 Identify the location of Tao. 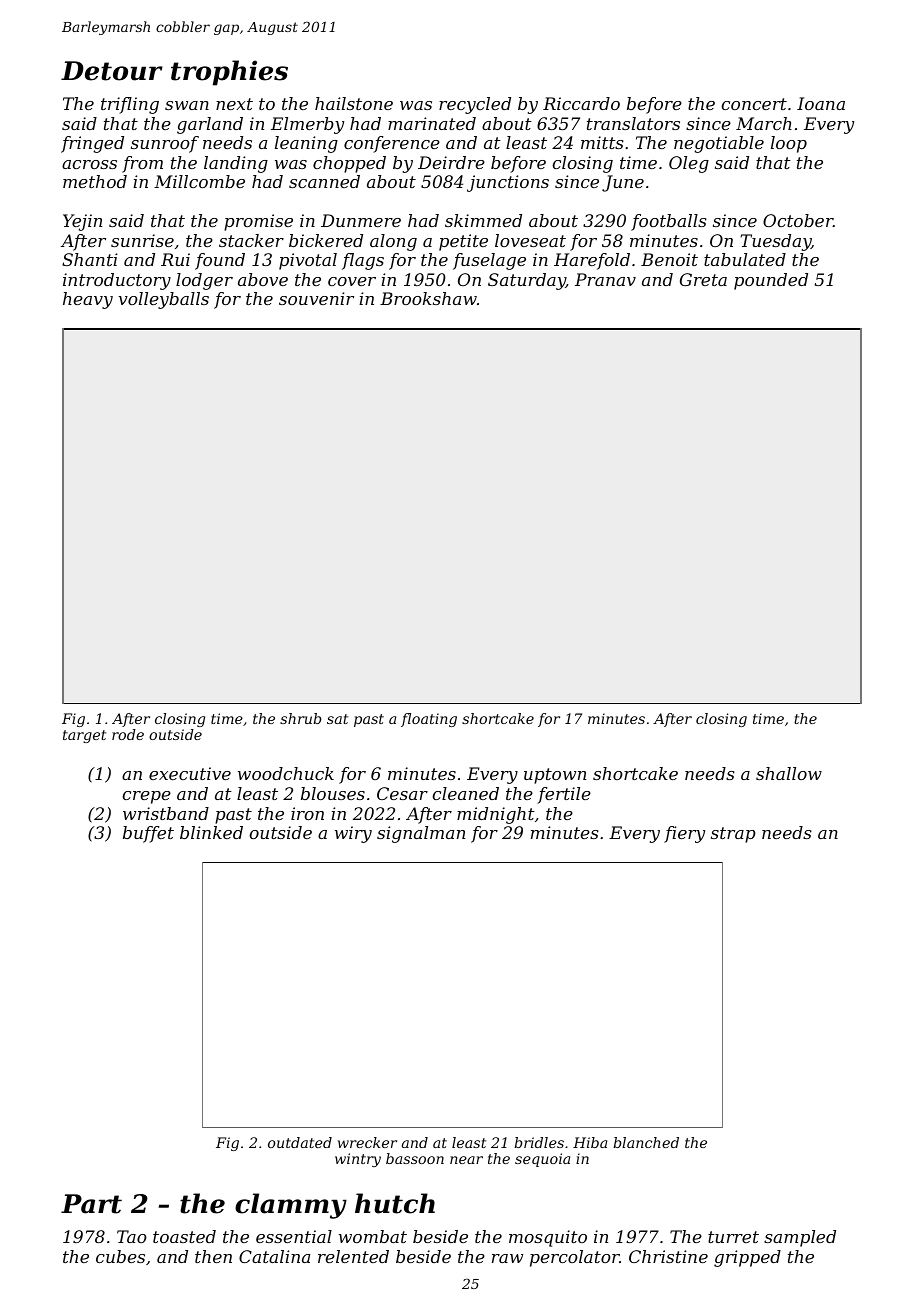
(132, 1236).
